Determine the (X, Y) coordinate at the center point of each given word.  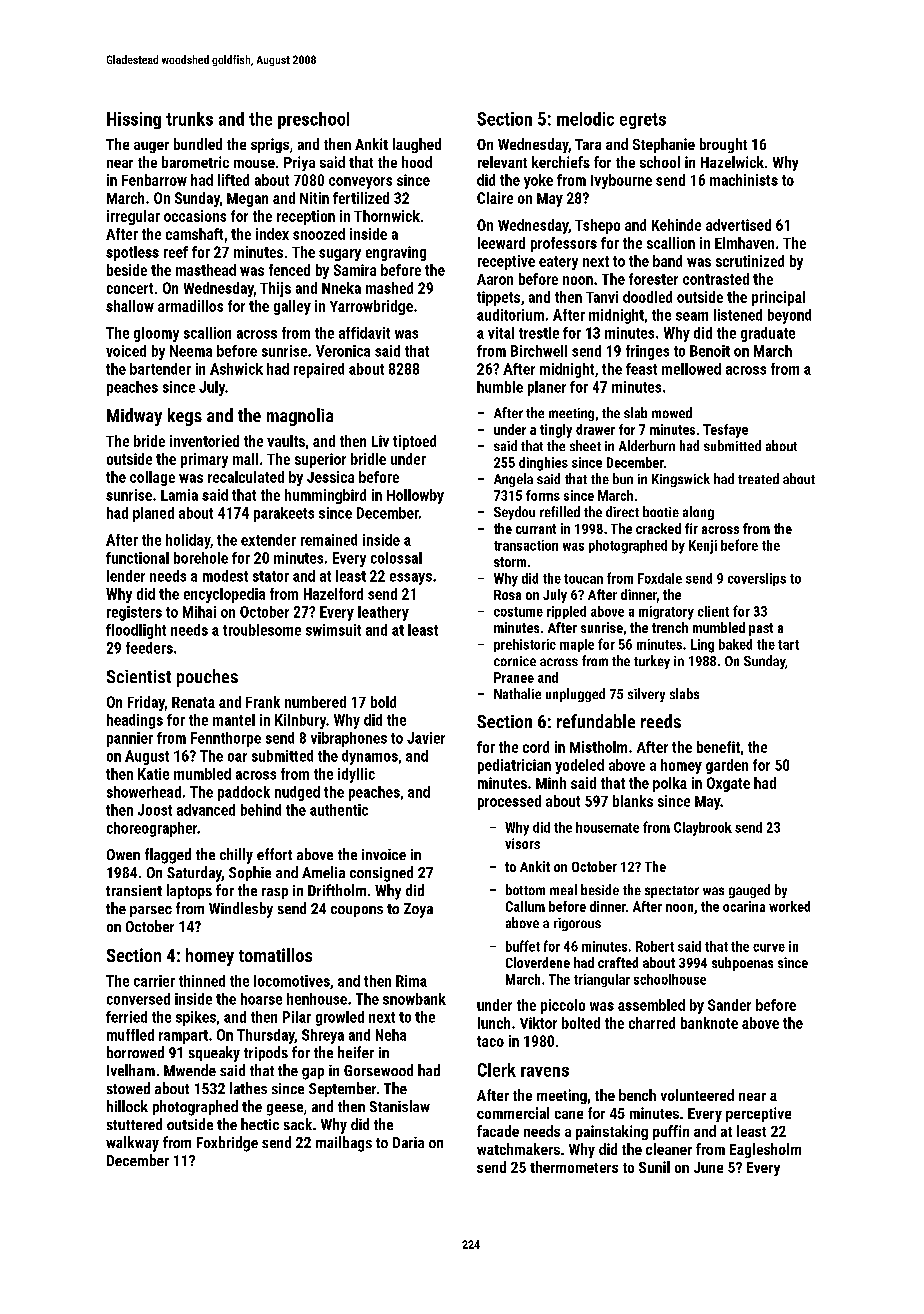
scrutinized (750, 261)
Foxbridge (227, 1144)
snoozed (319, 234)
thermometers (574, 1167)
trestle (539, 333)
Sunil (654, 1167)
